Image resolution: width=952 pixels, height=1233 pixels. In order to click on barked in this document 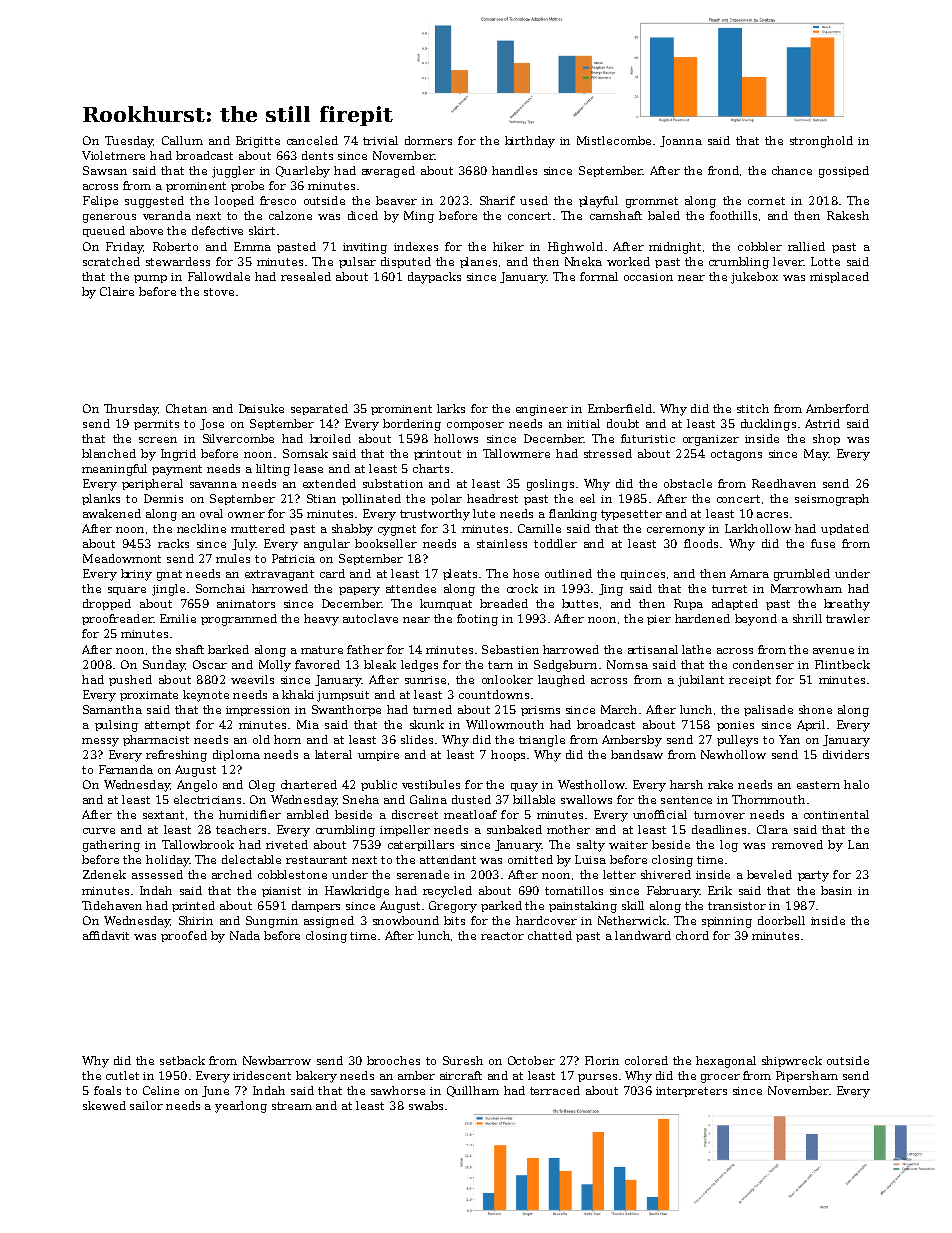, I will do `click(228, 649)`.
